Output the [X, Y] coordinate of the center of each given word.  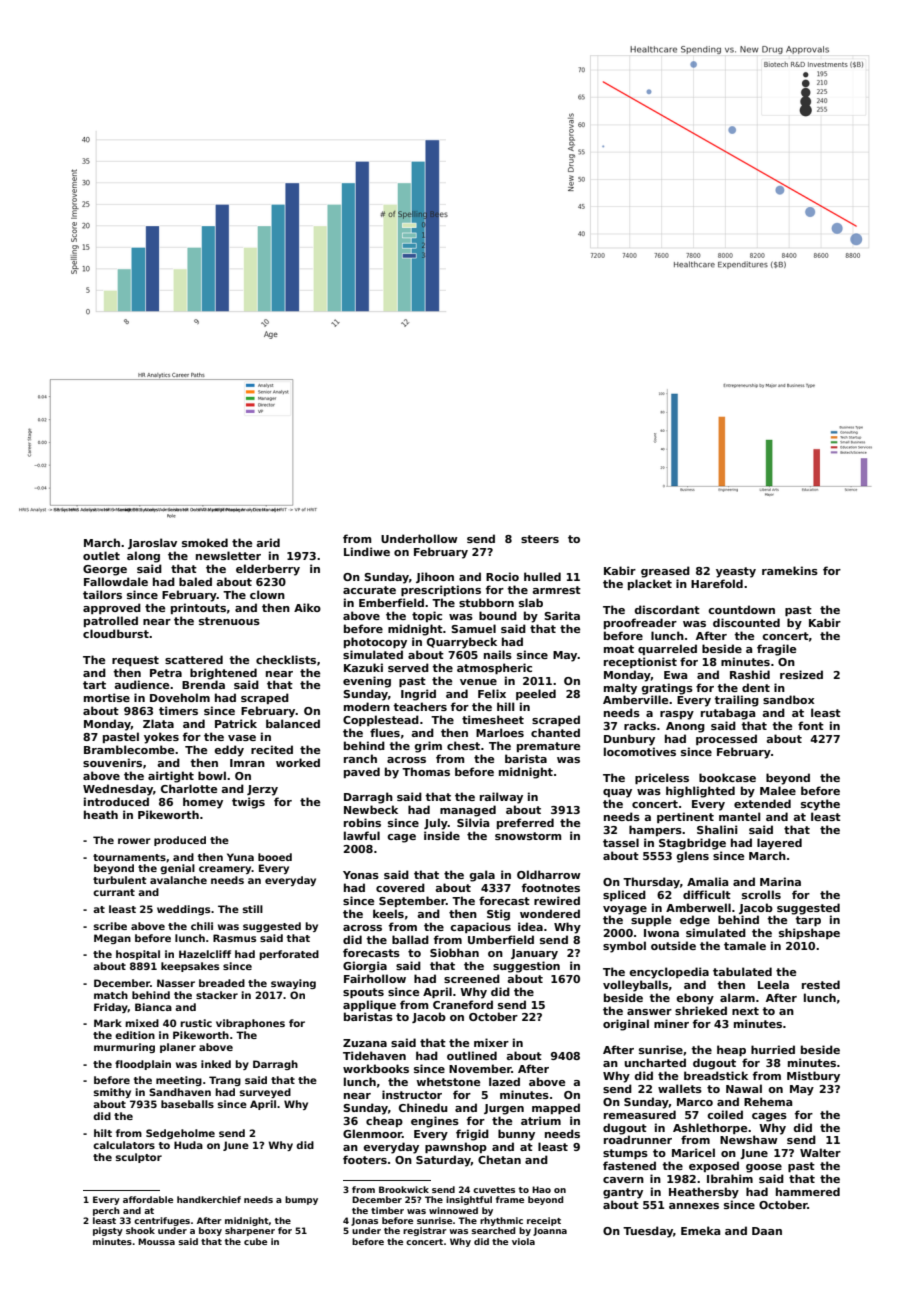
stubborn [486, 602]
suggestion [526, 967]
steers [540, 539]
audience [141, 684]
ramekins [790, 570]
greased [665, 572]
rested [821, 984]
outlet [101, 555]
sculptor [139, 1158]
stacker [217, 995]
